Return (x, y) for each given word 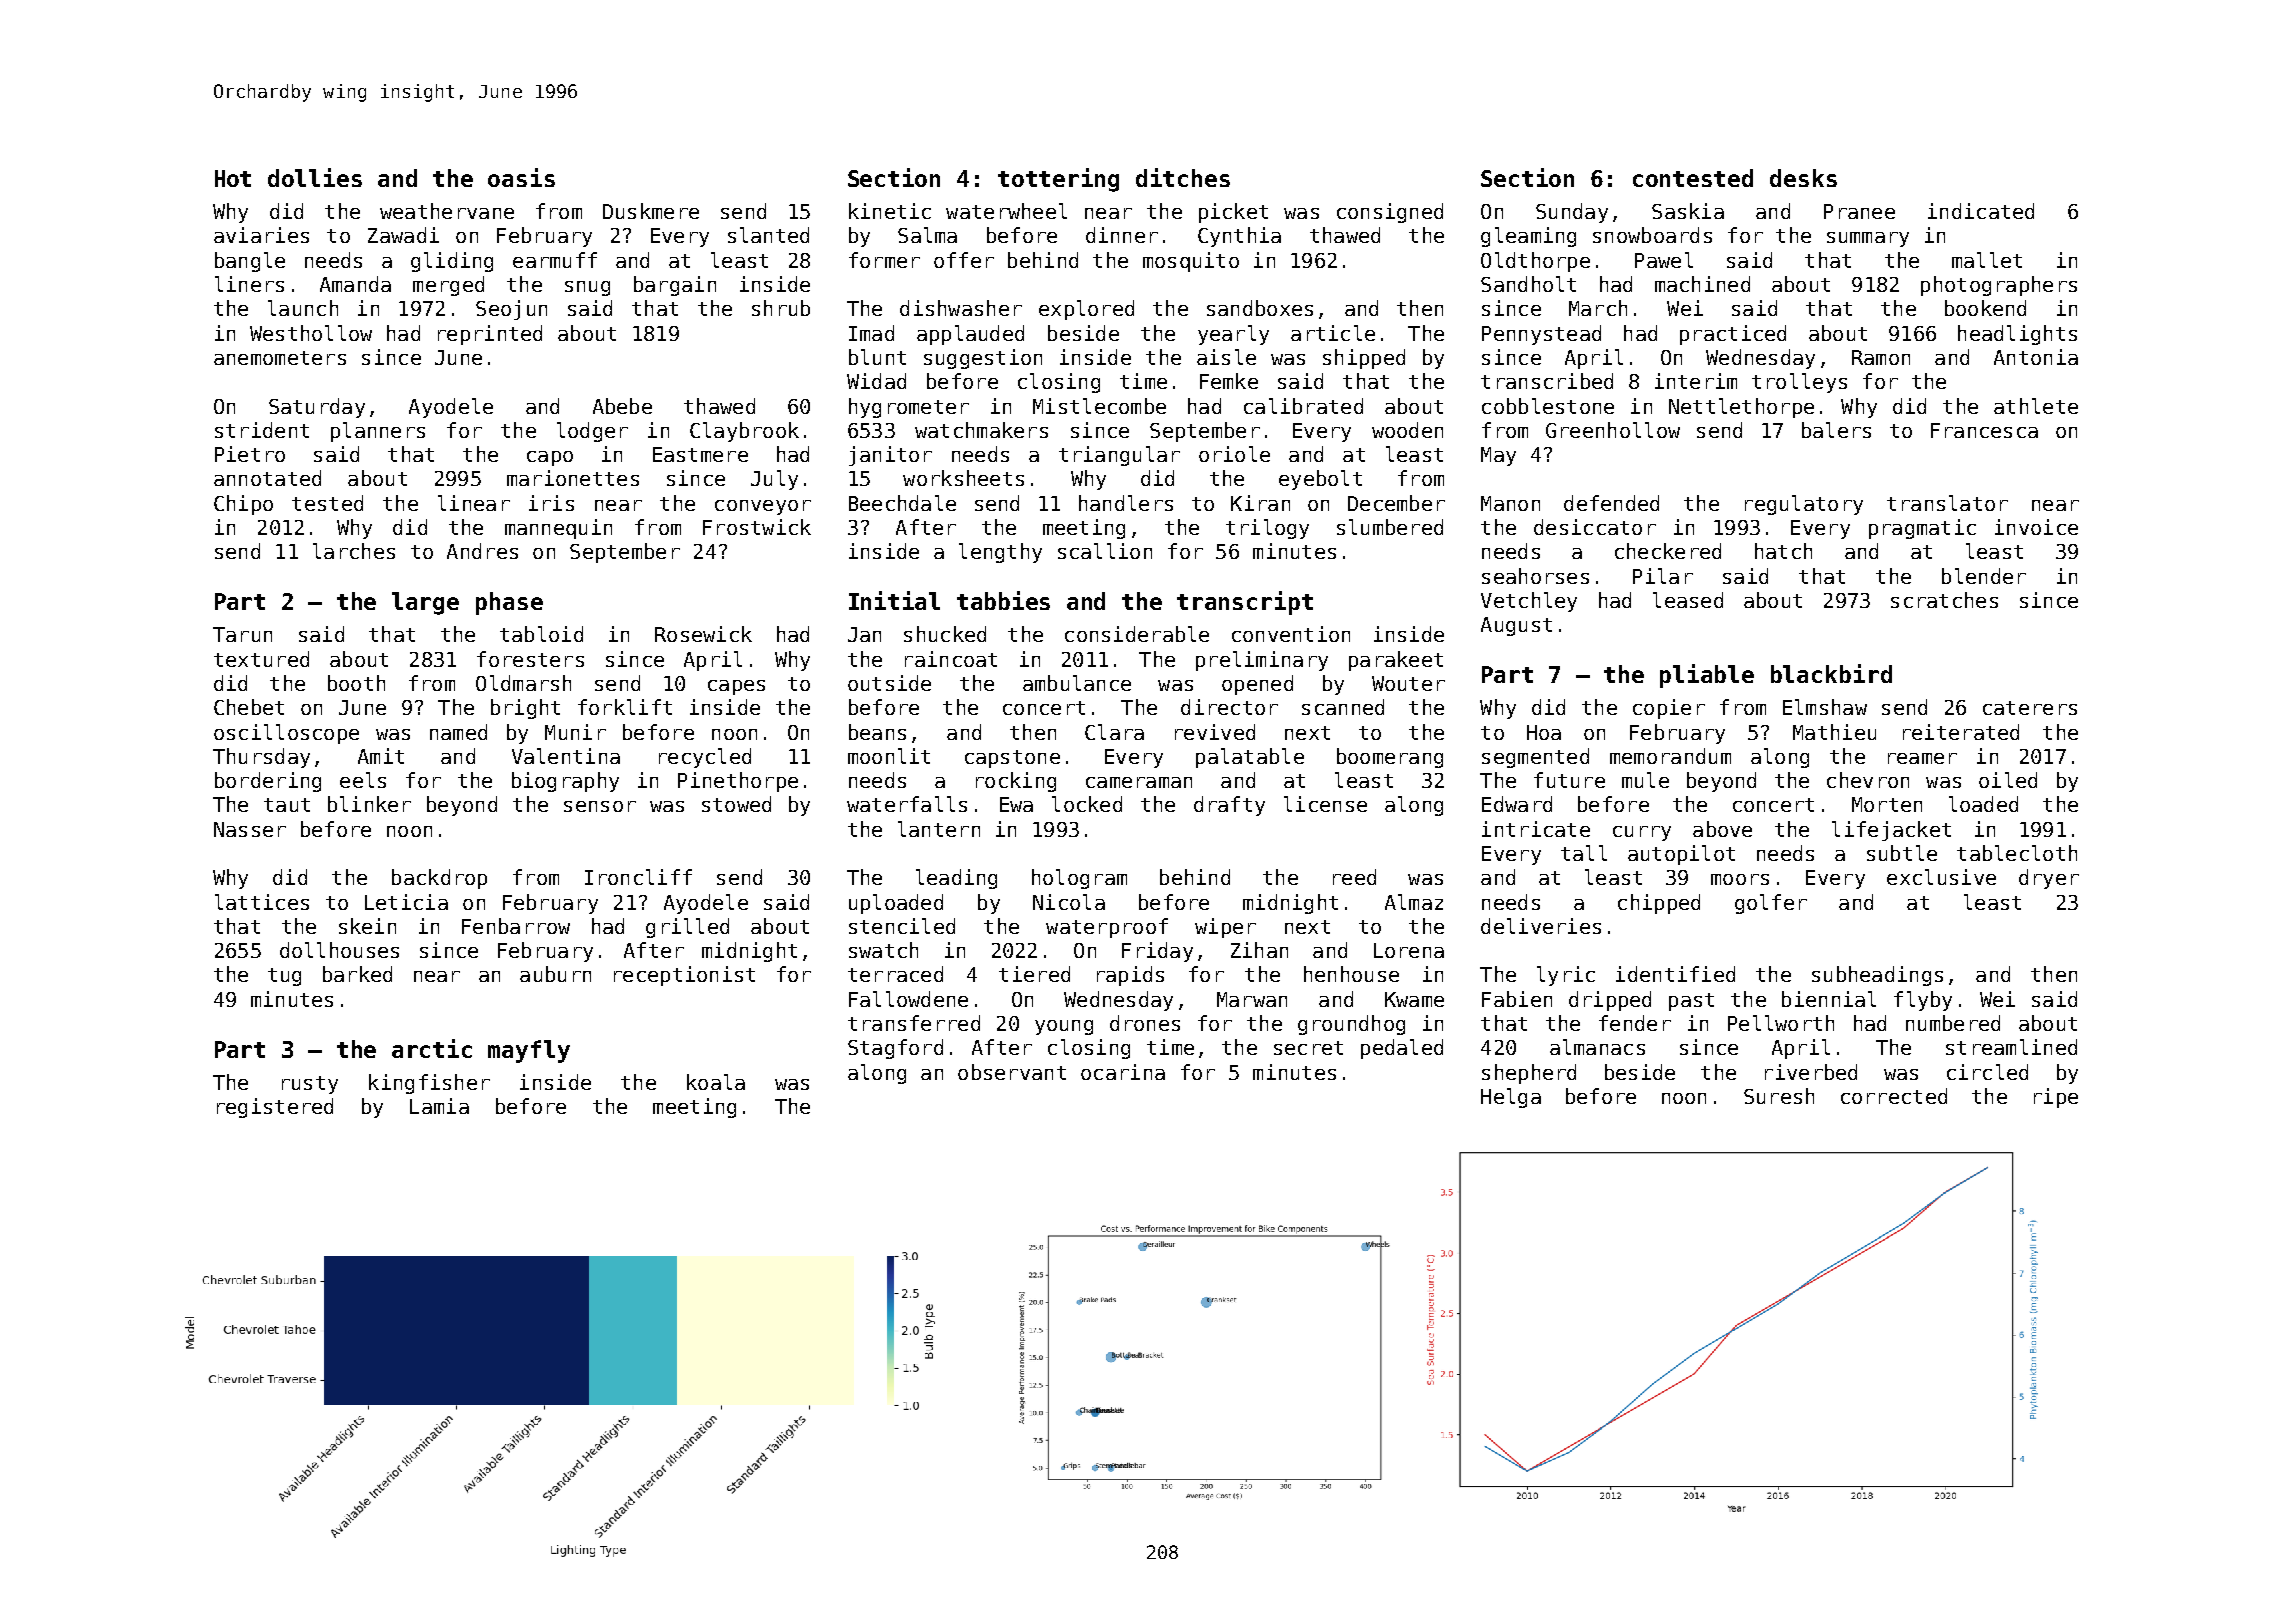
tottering (1058, 180)
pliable (1707, 676)
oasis (521, 177)
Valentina (566, 756)
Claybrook (744, 432)
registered (275, 1108)
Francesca (1984, 430)
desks (1803, 178)
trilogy (1267, 529)
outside (889, 683)
